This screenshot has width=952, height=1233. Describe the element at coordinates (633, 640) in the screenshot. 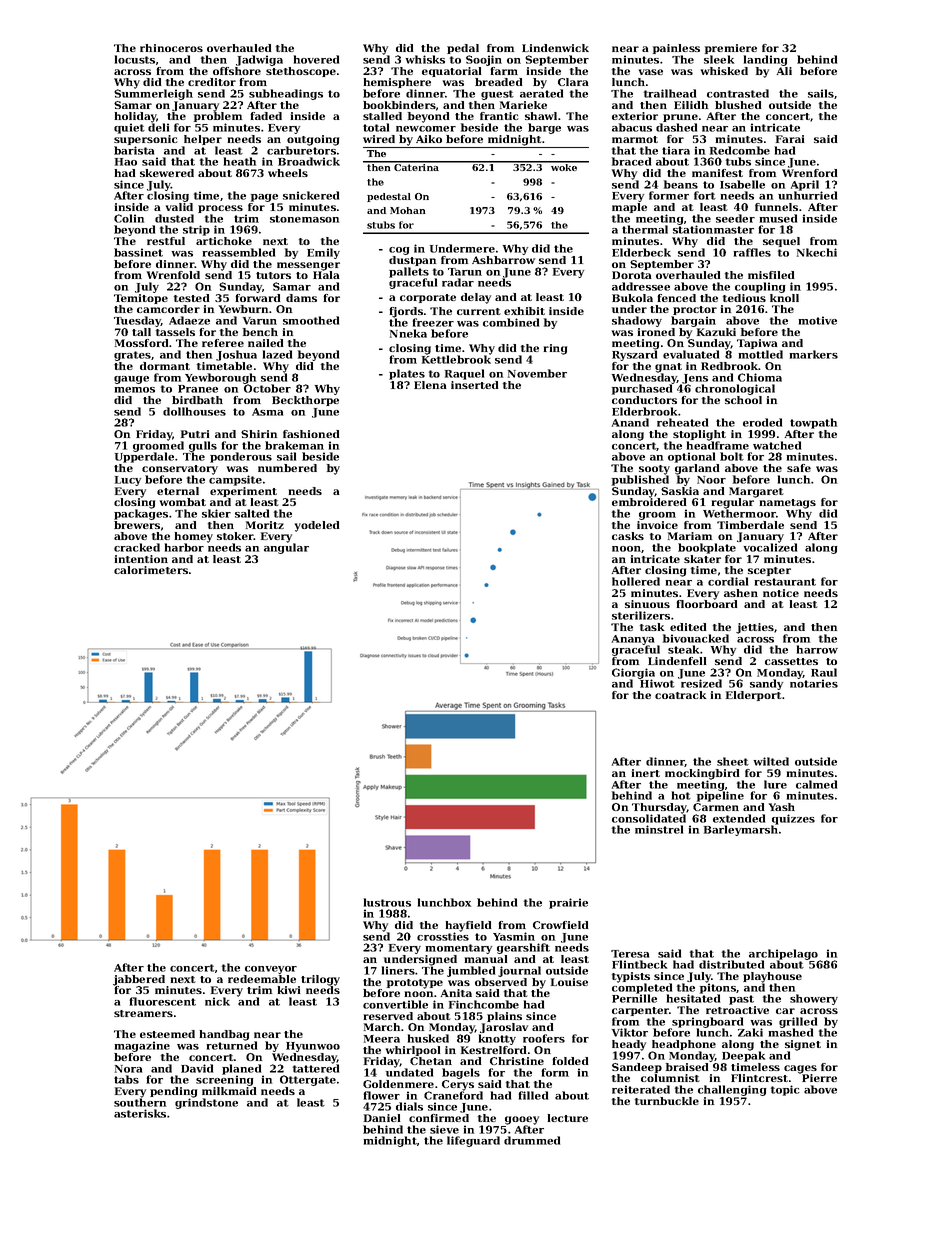

I see `Ananya` at that location.
